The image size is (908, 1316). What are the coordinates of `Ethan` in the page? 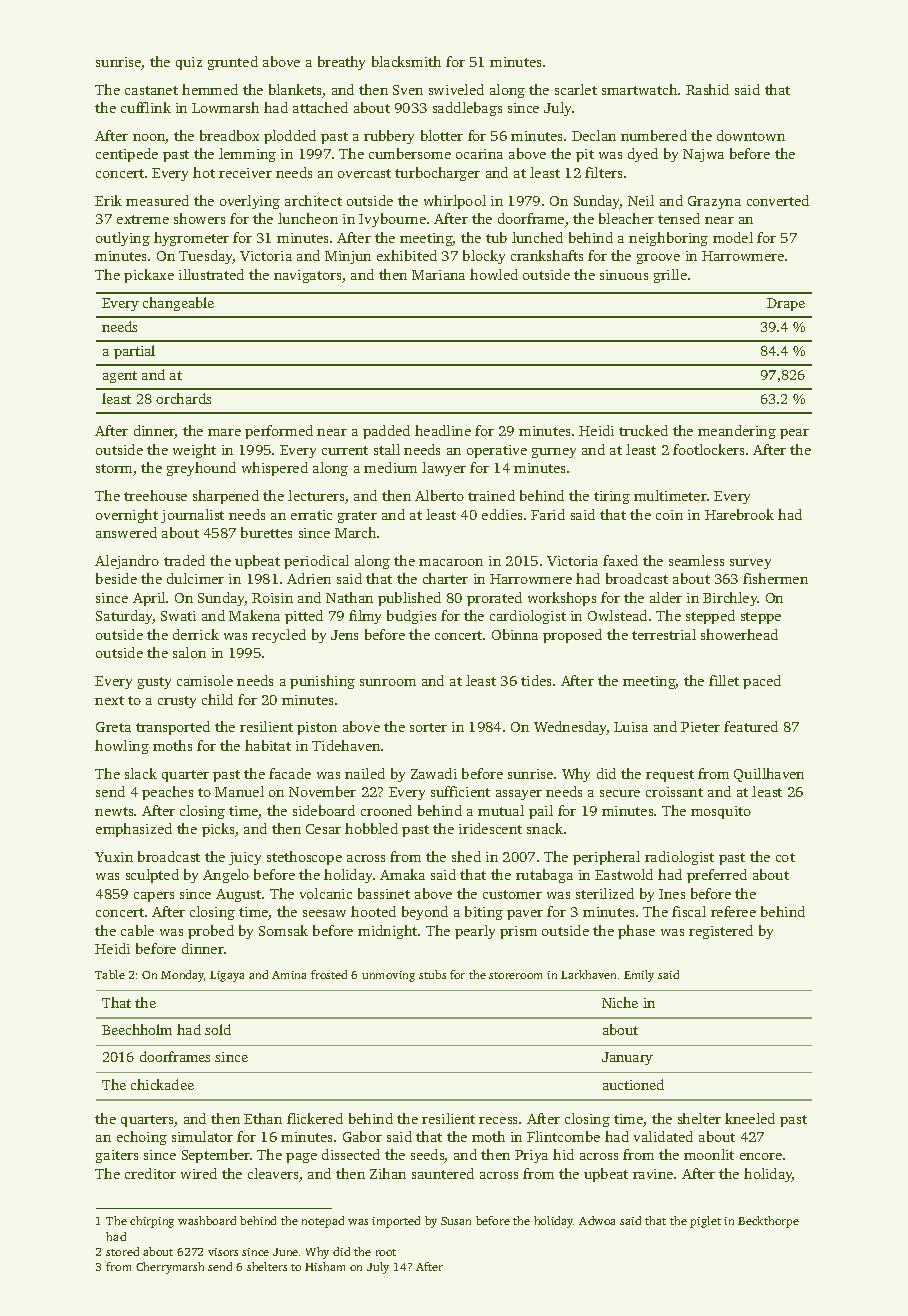 It's located at (263, 1118).
